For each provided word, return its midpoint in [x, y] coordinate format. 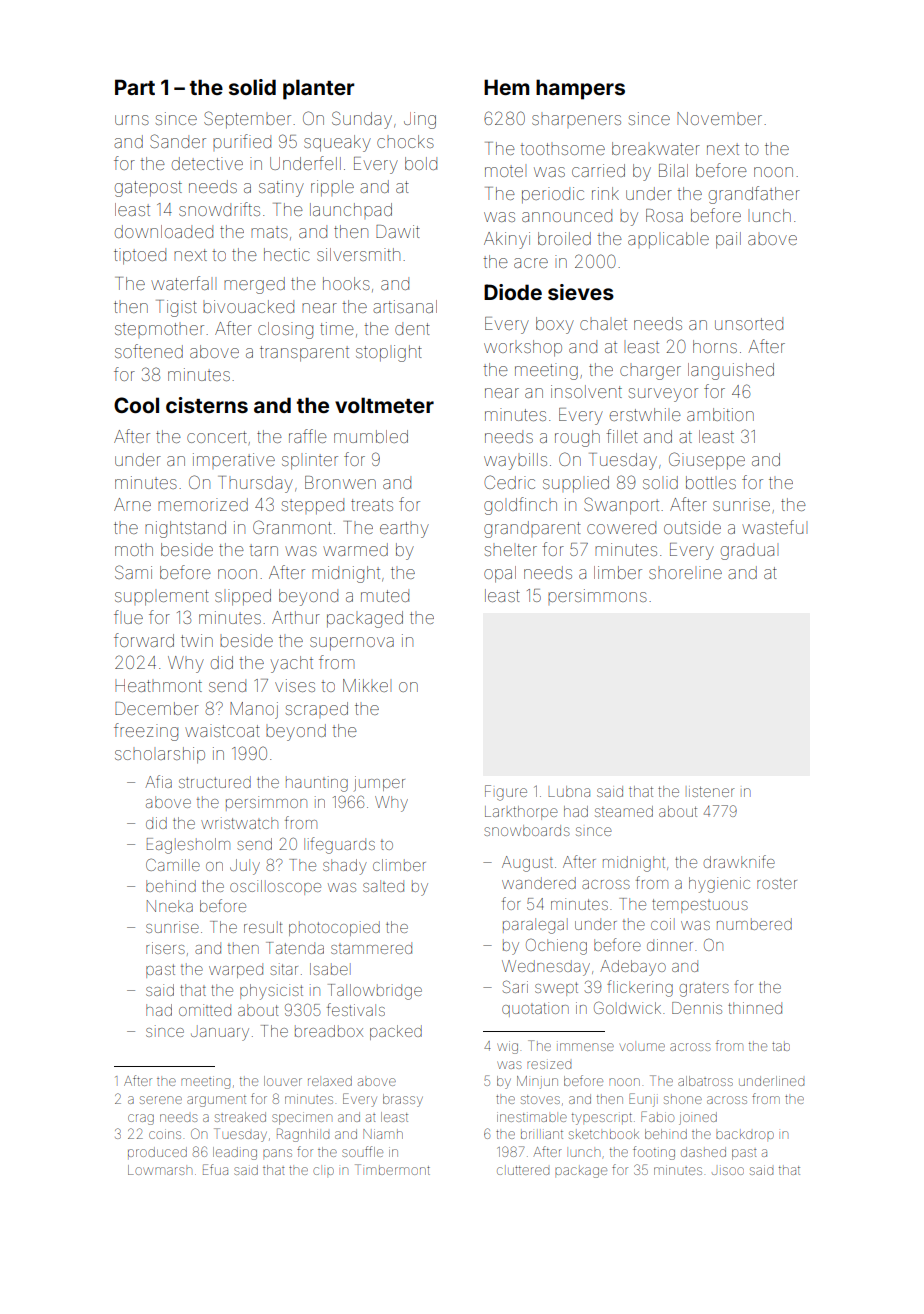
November [719, 118]
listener [712, 792]
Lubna [569, 791]
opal [500, 574]
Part [135, 87]
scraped [317, 708]
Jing [420, 120]
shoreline [685, 572]
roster [777, 883]
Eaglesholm [188, 846]
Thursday [255, 484]
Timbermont [392, 1169]
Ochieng [556, 946]
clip [323, 1171]
